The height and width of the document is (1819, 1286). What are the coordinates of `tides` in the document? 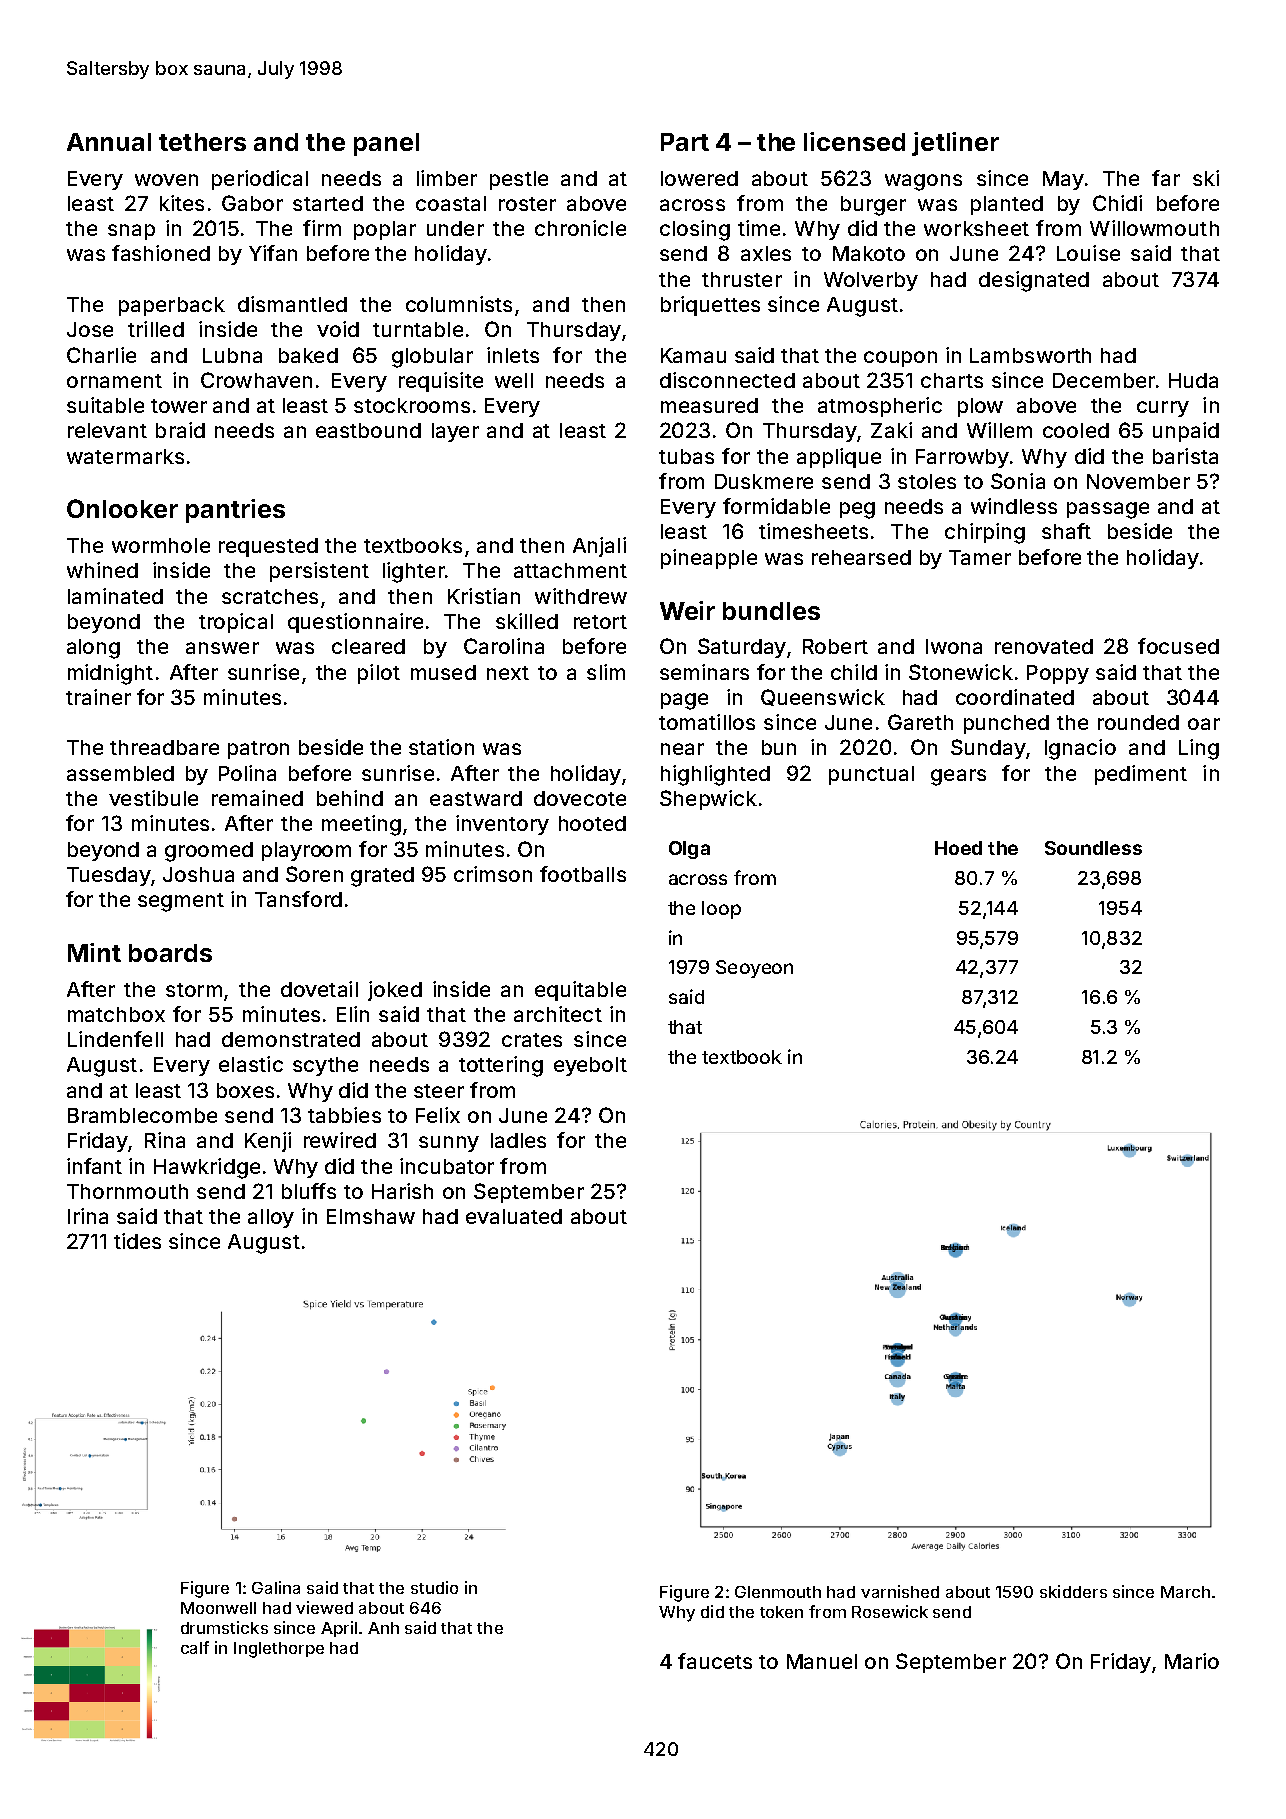 It's located at (137, 1241).
